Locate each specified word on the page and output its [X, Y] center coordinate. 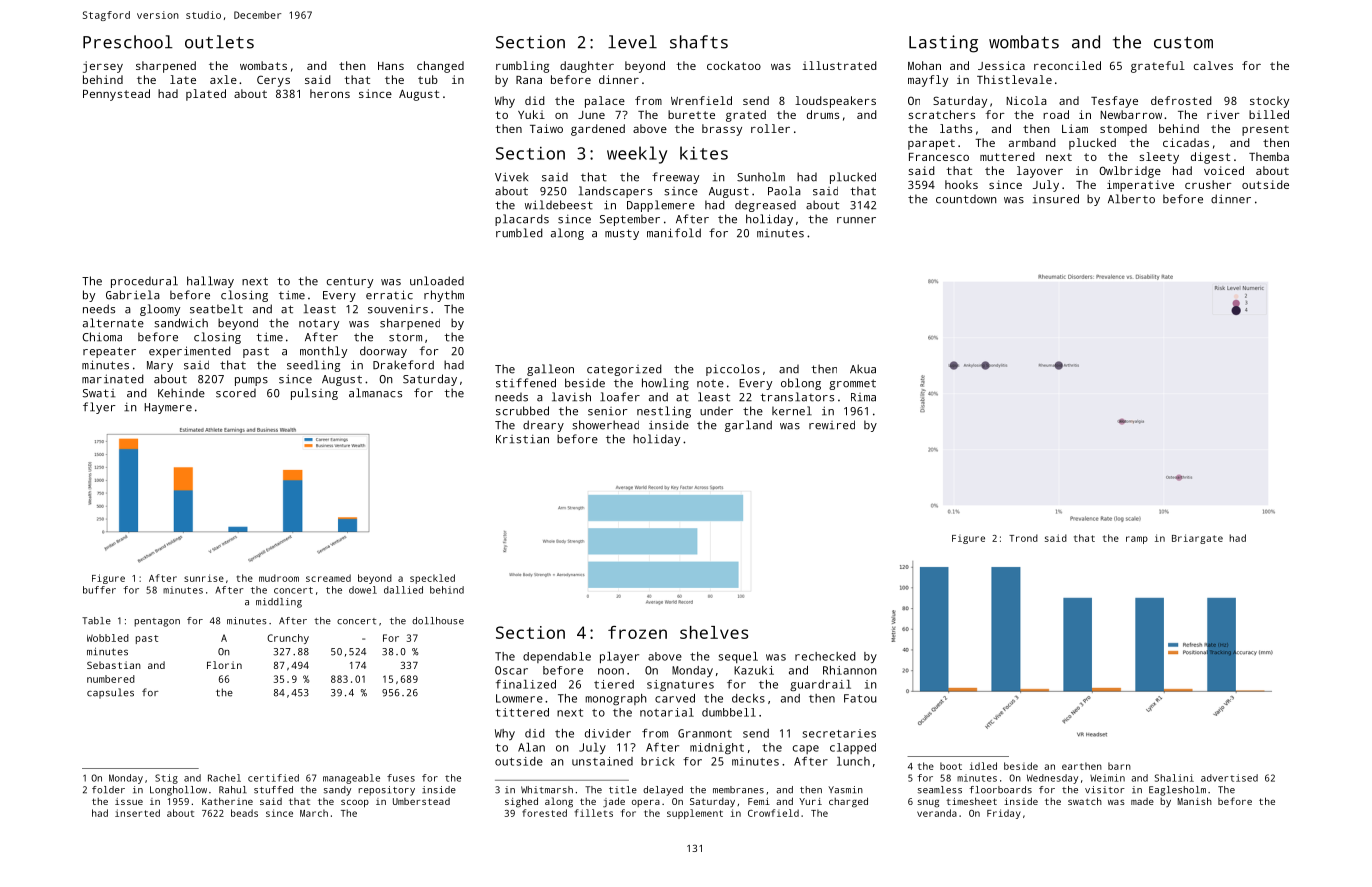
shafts [699, 42]
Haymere [168, 408]
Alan [531, 747]
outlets [219, 42]
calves [1213, 65]
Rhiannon [850, 670]
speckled [432, 579]
